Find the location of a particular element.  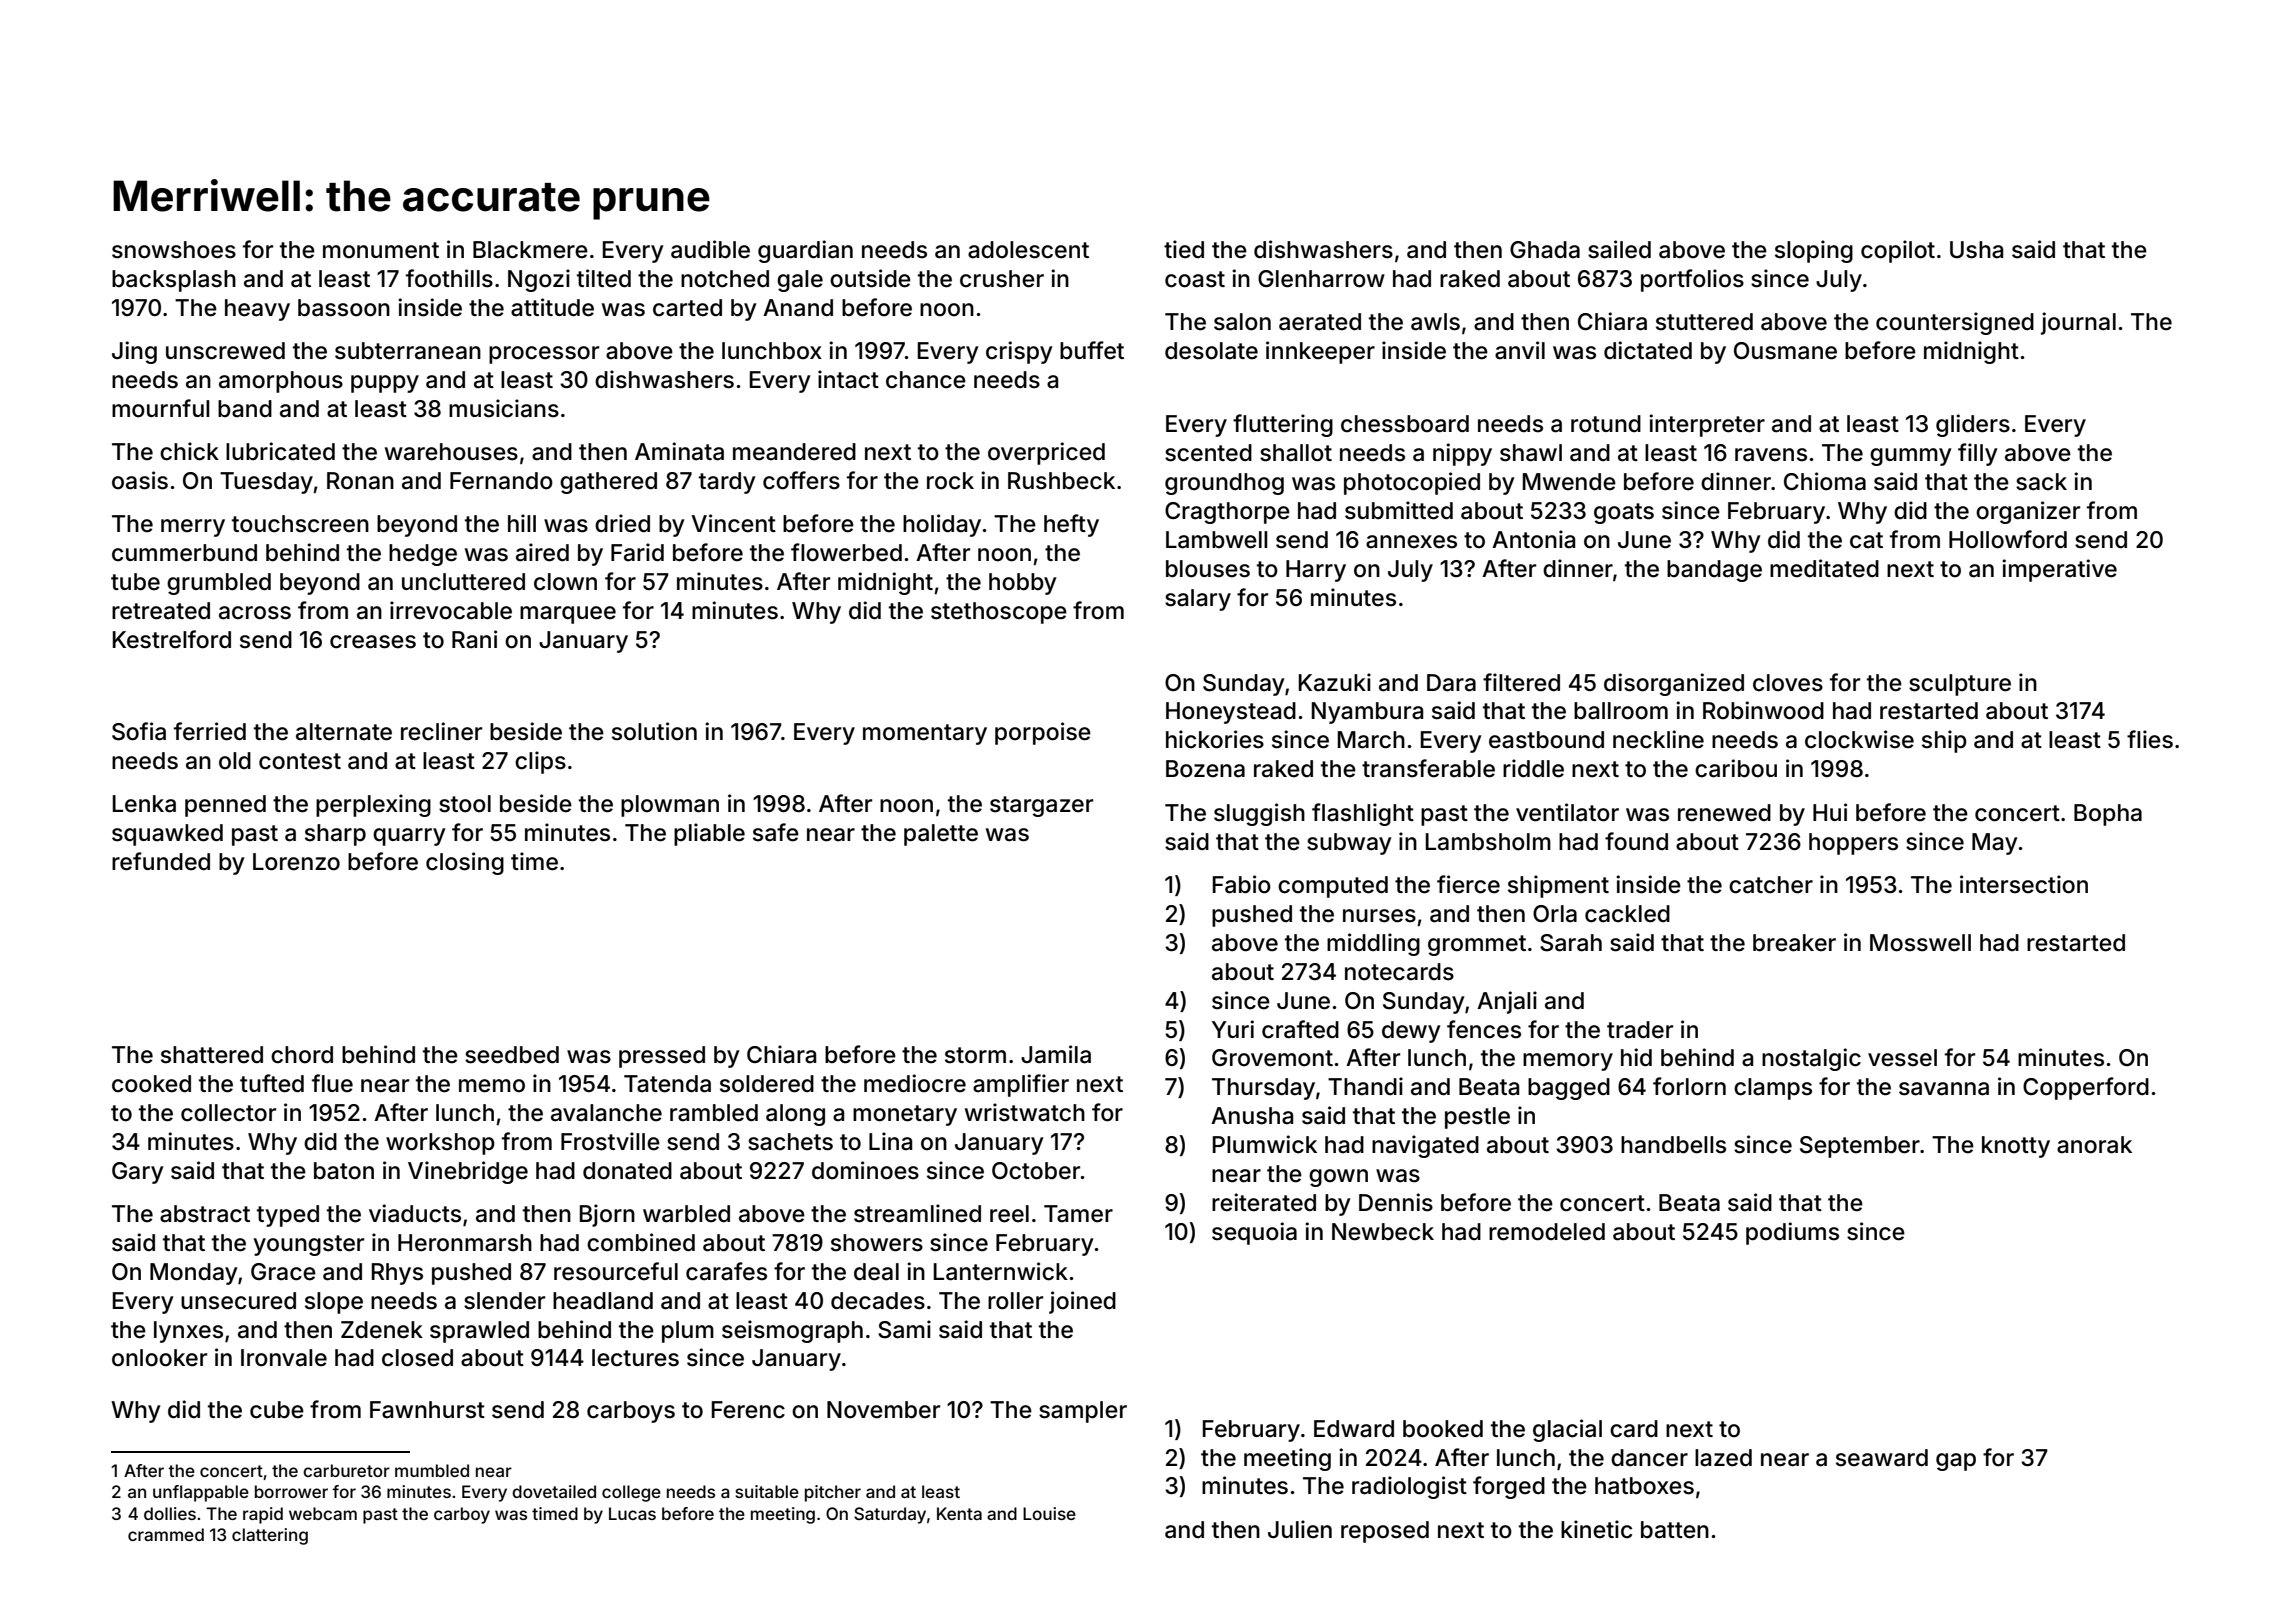

flies is located at coordinates (2150, 739).
